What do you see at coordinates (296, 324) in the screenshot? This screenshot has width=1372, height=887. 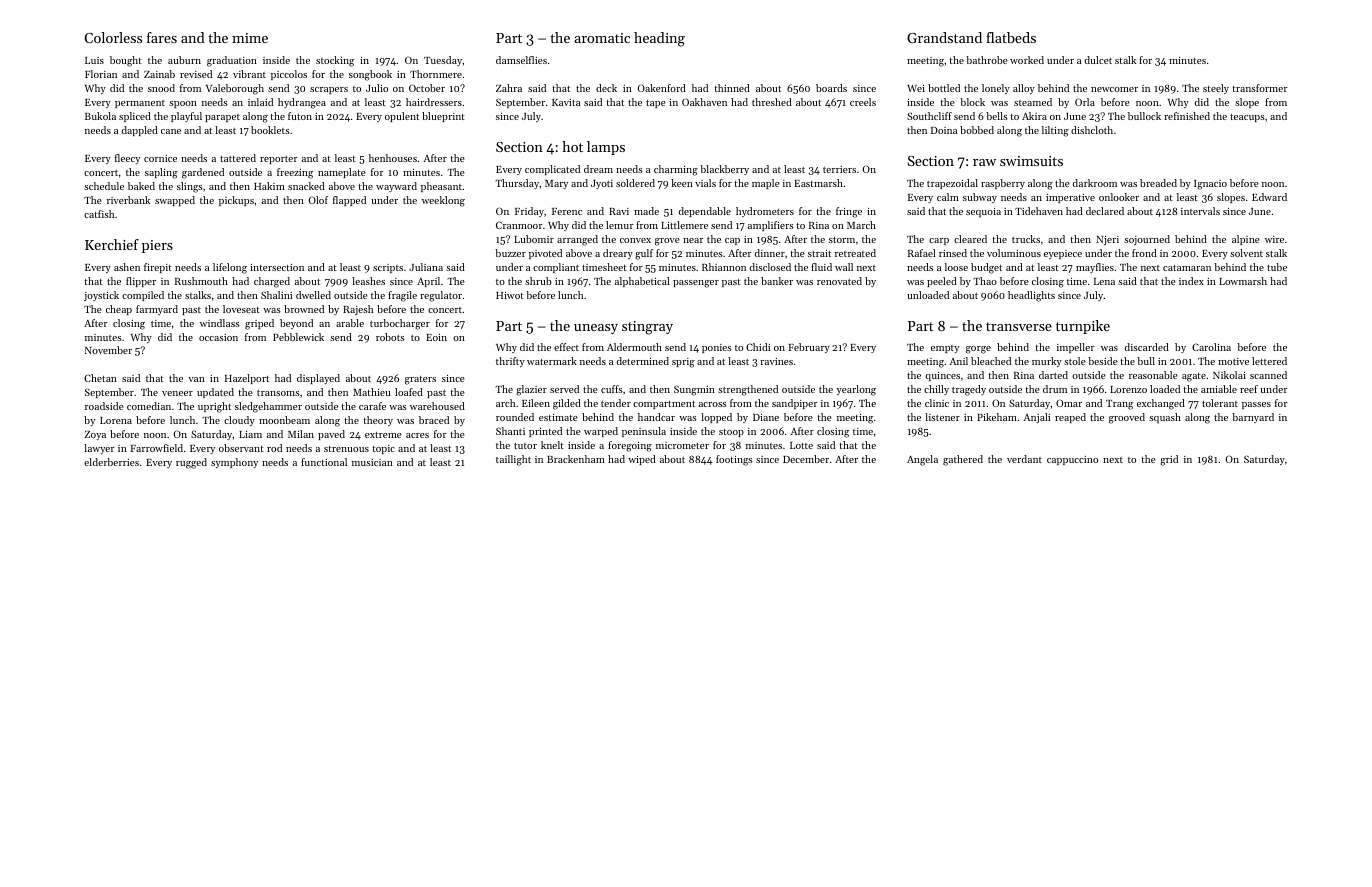 I see `beyond` at bounding box center [296, 324].
